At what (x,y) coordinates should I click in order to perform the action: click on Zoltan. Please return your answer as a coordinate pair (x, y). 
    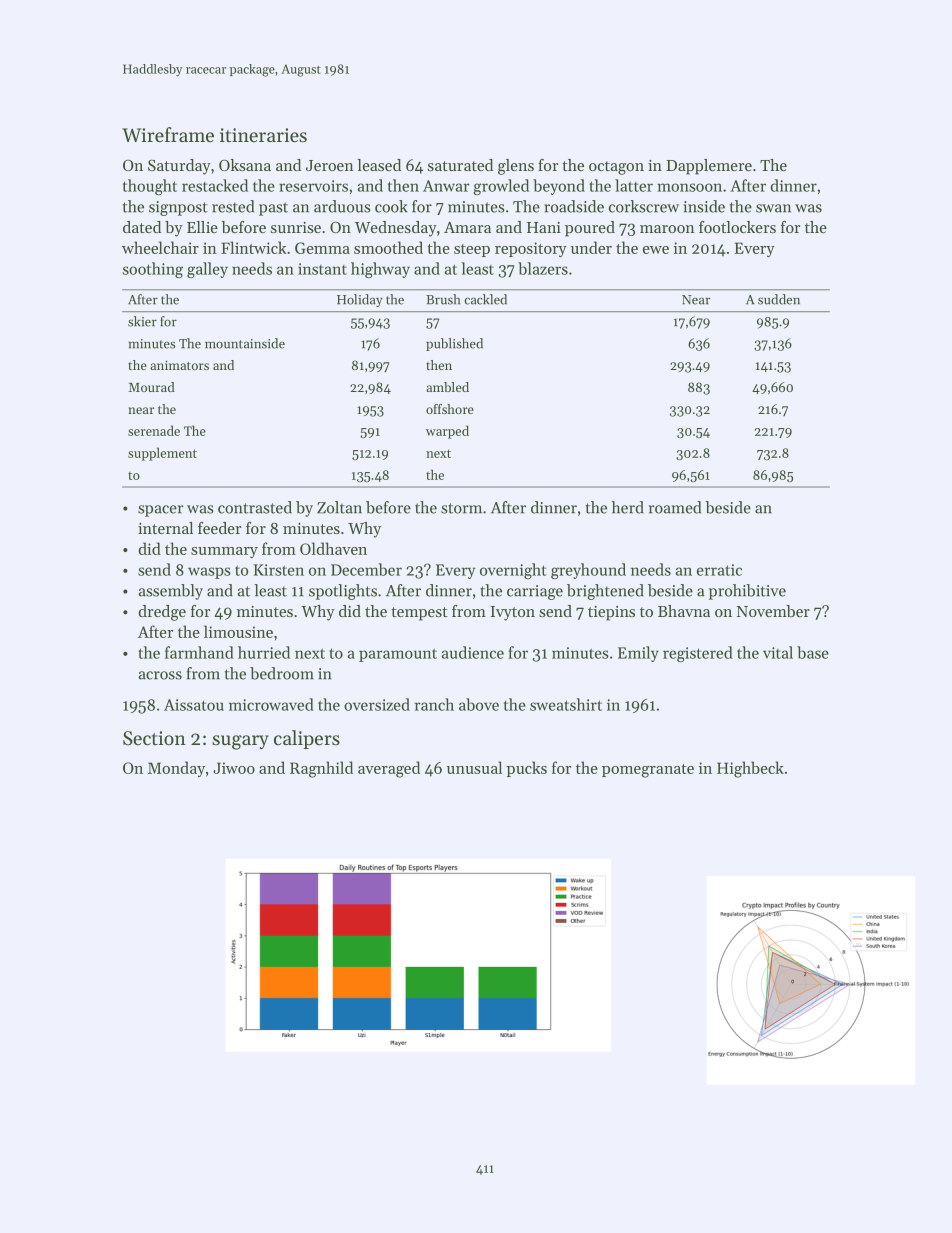
    Looking at the image, I should click on (339, 507).
